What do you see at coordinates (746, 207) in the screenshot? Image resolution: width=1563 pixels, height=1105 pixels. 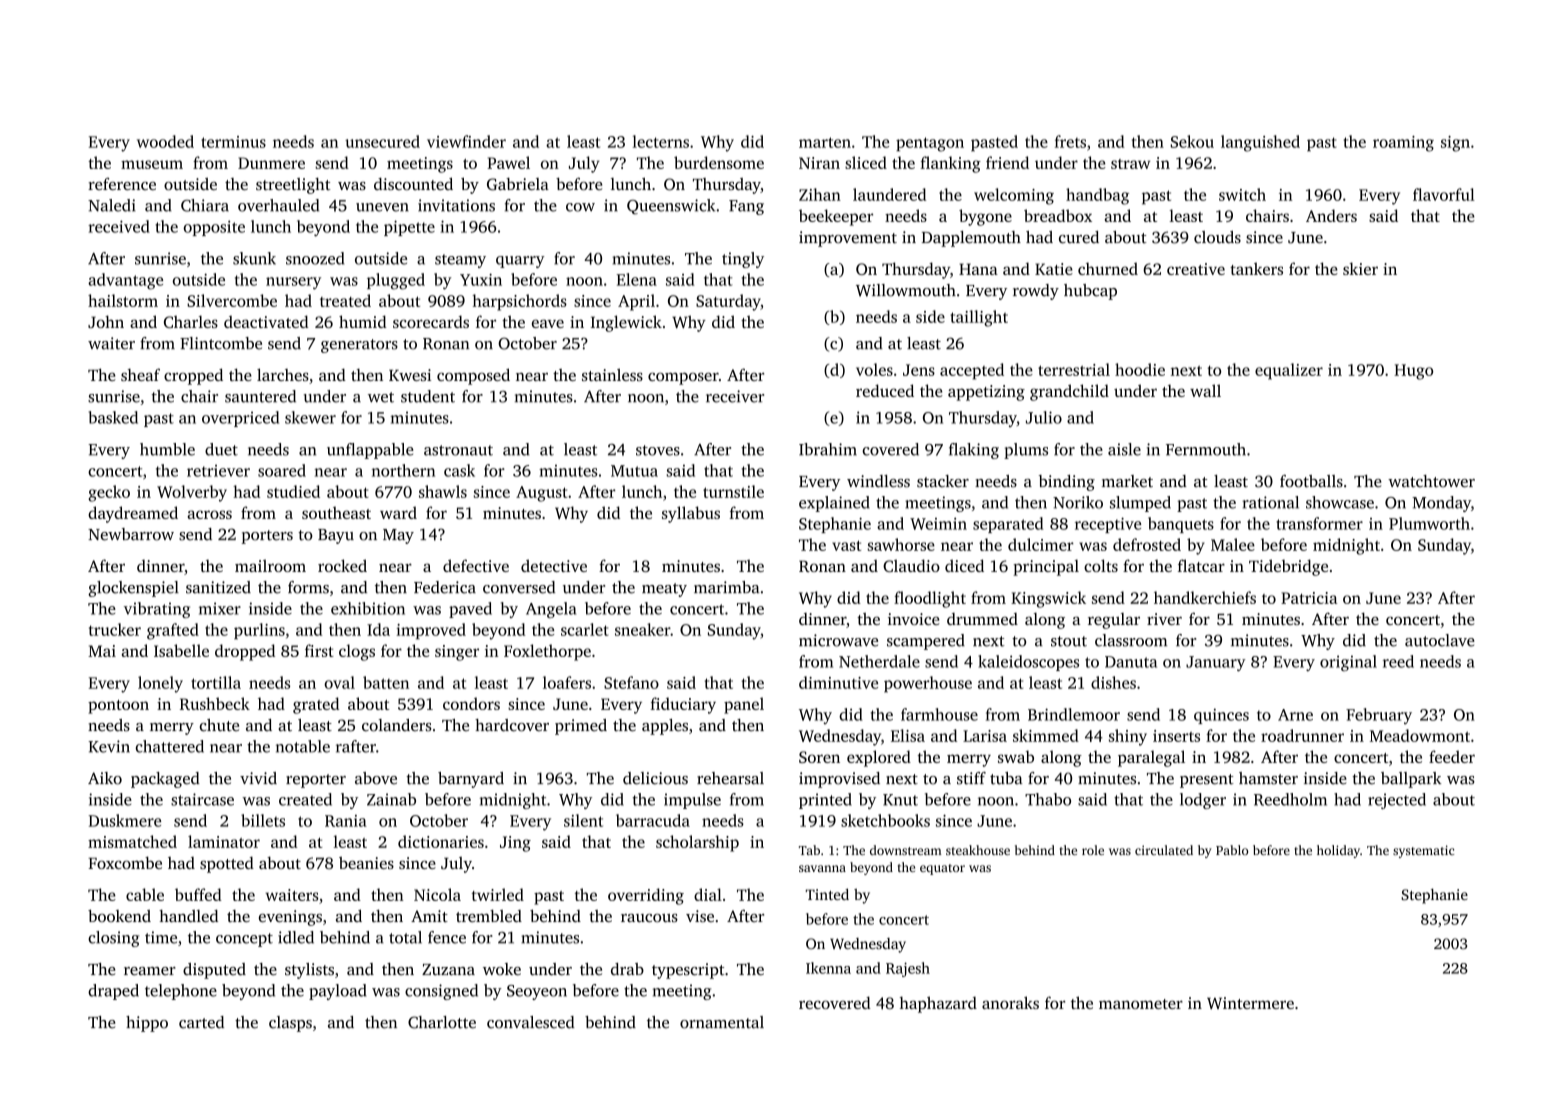 I see `Fang` at bounding box center [746, 207].
